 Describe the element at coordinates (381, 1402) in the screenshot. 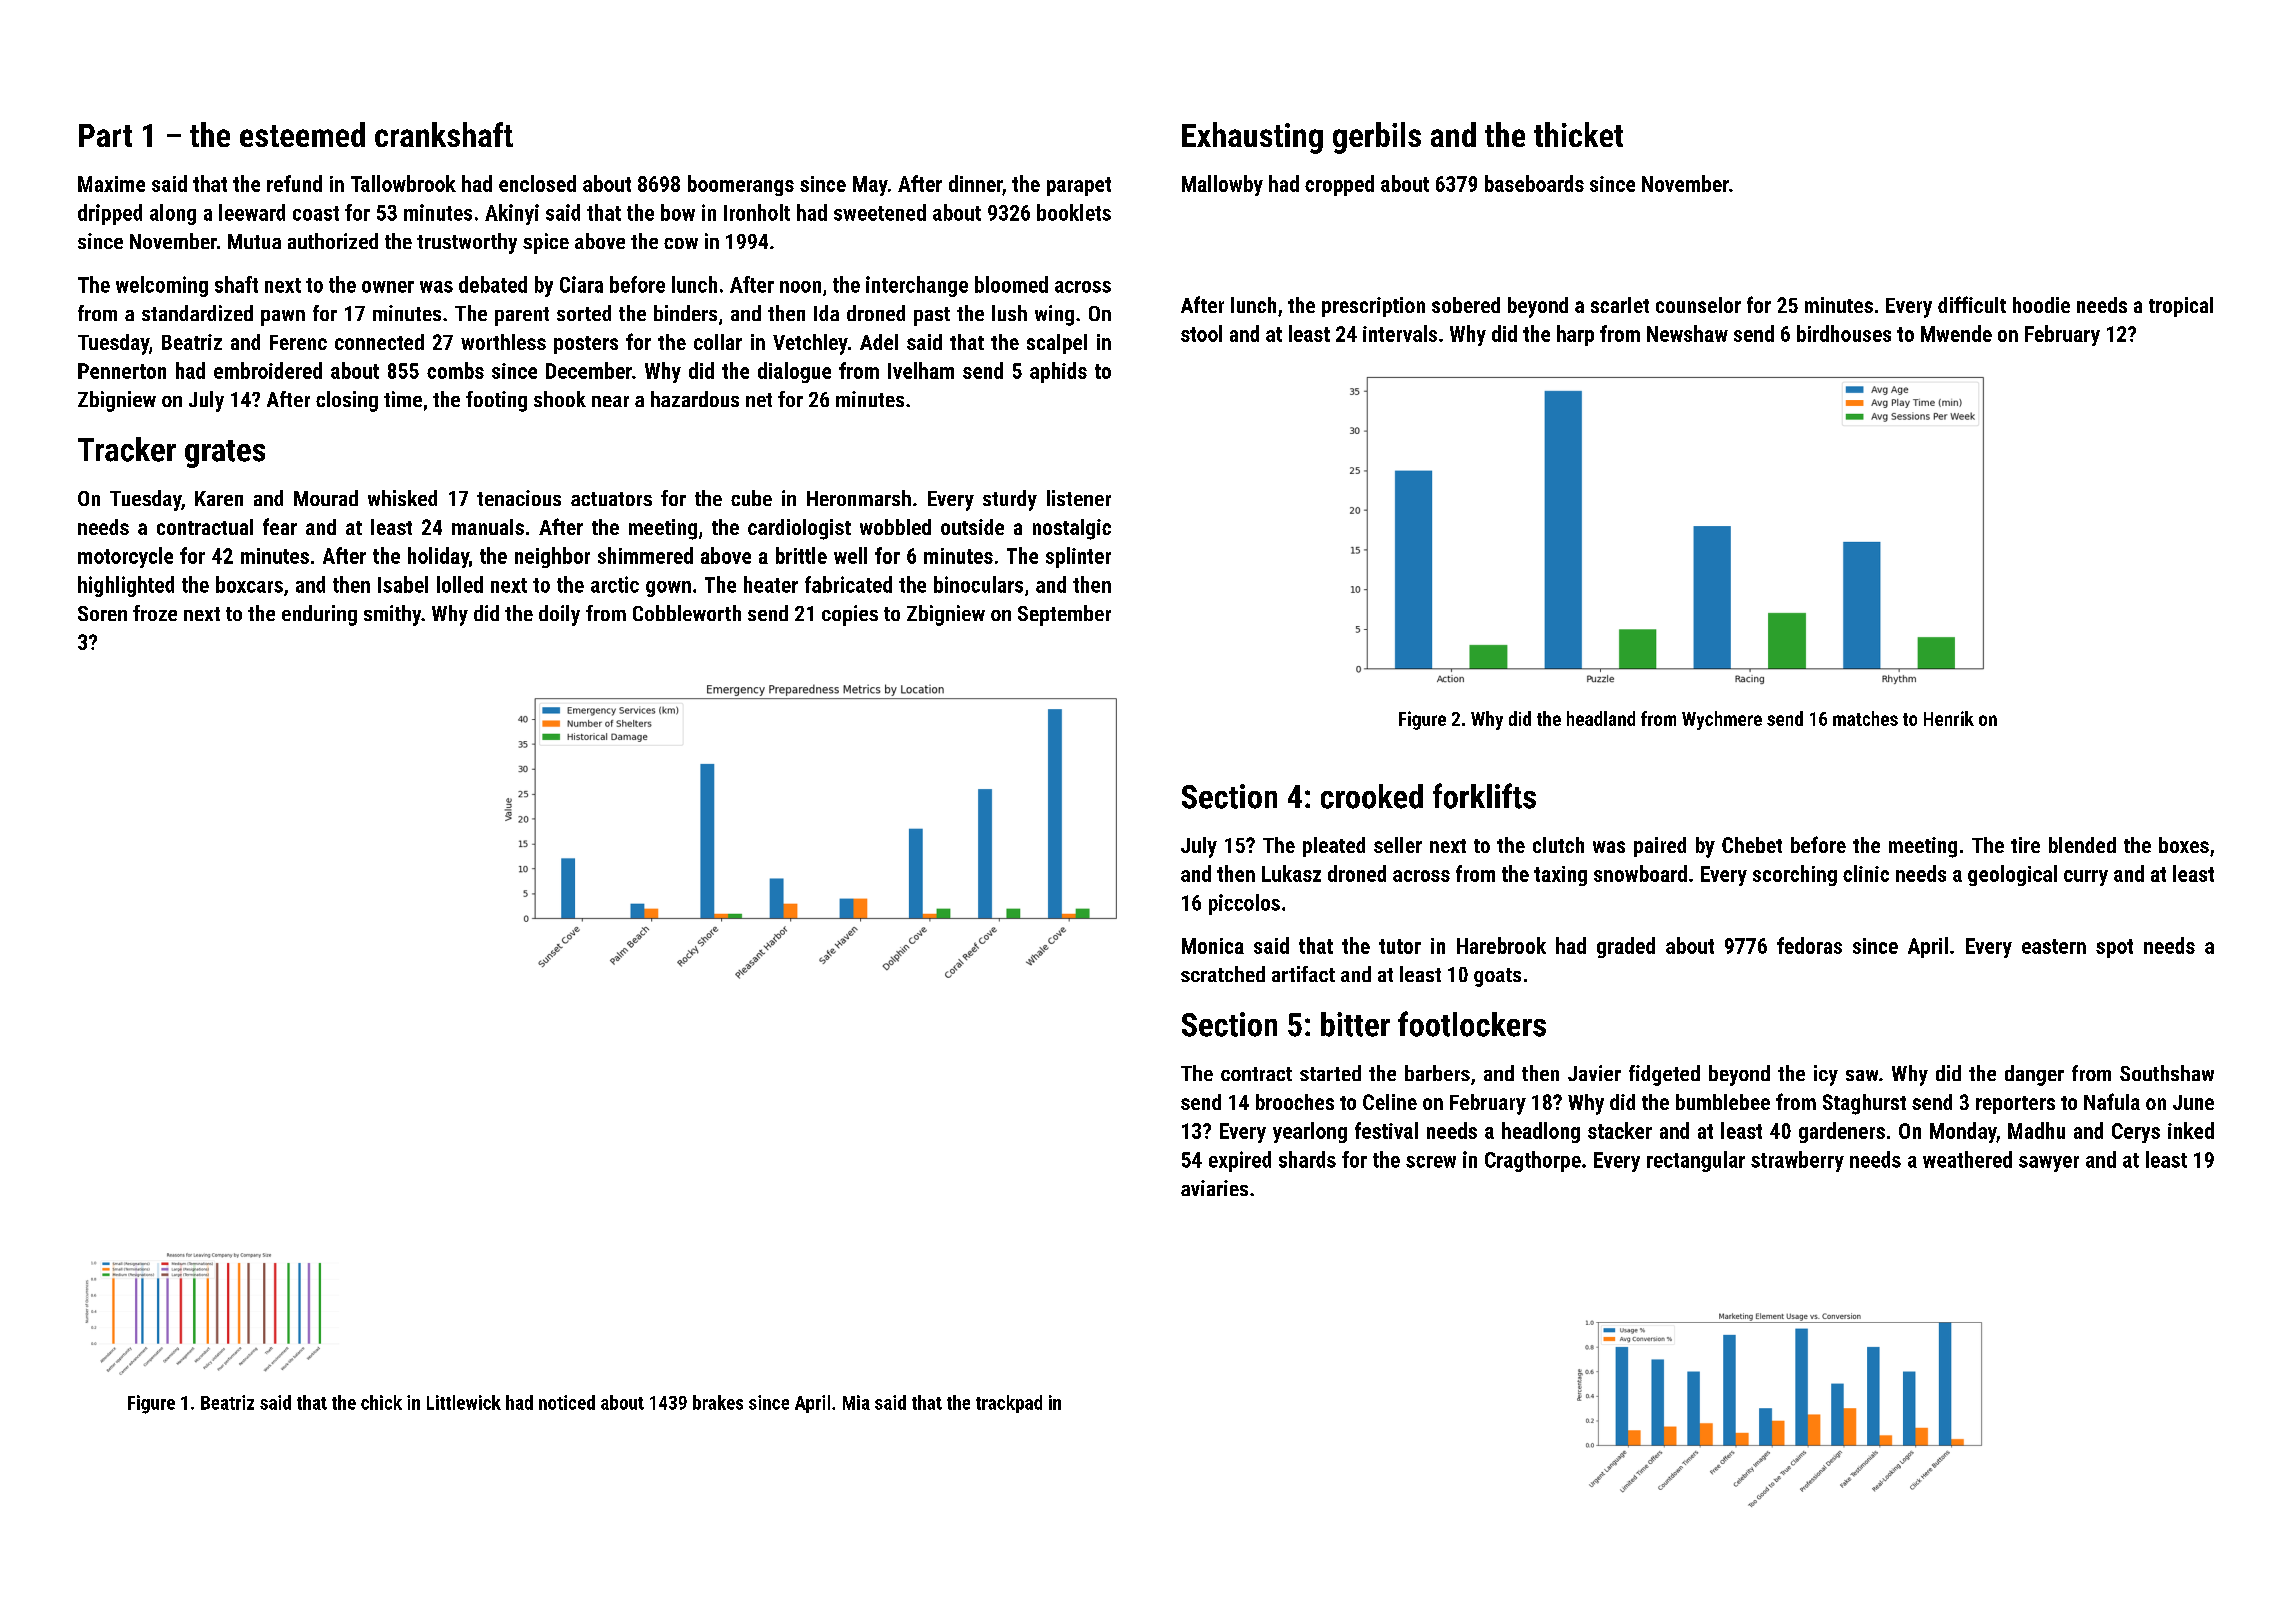

I see `chick` at that location.
